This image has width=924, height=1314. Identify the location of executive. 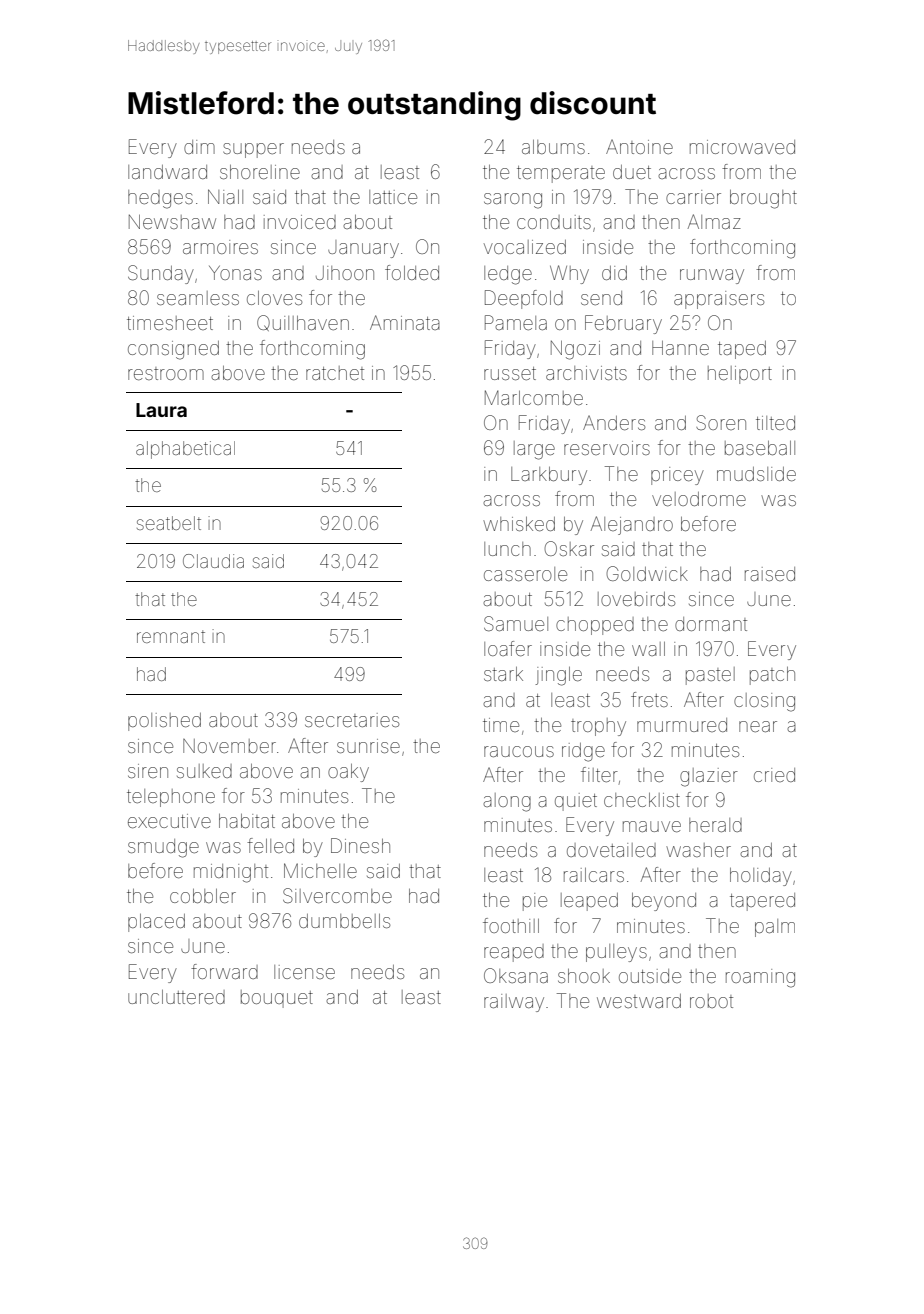
(169, 821).
